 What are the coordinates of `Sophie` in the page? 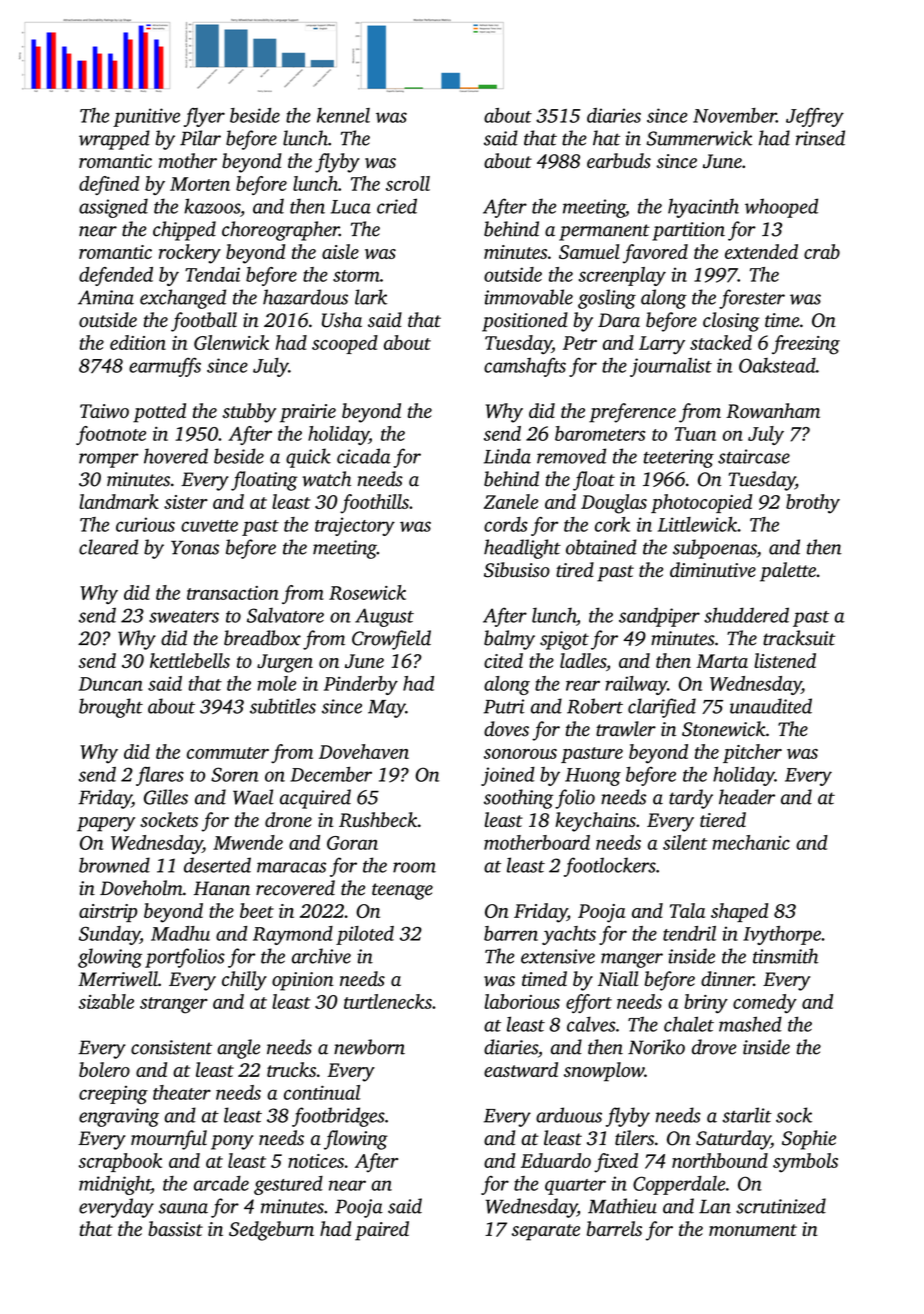 It's located at (809, 1140).
